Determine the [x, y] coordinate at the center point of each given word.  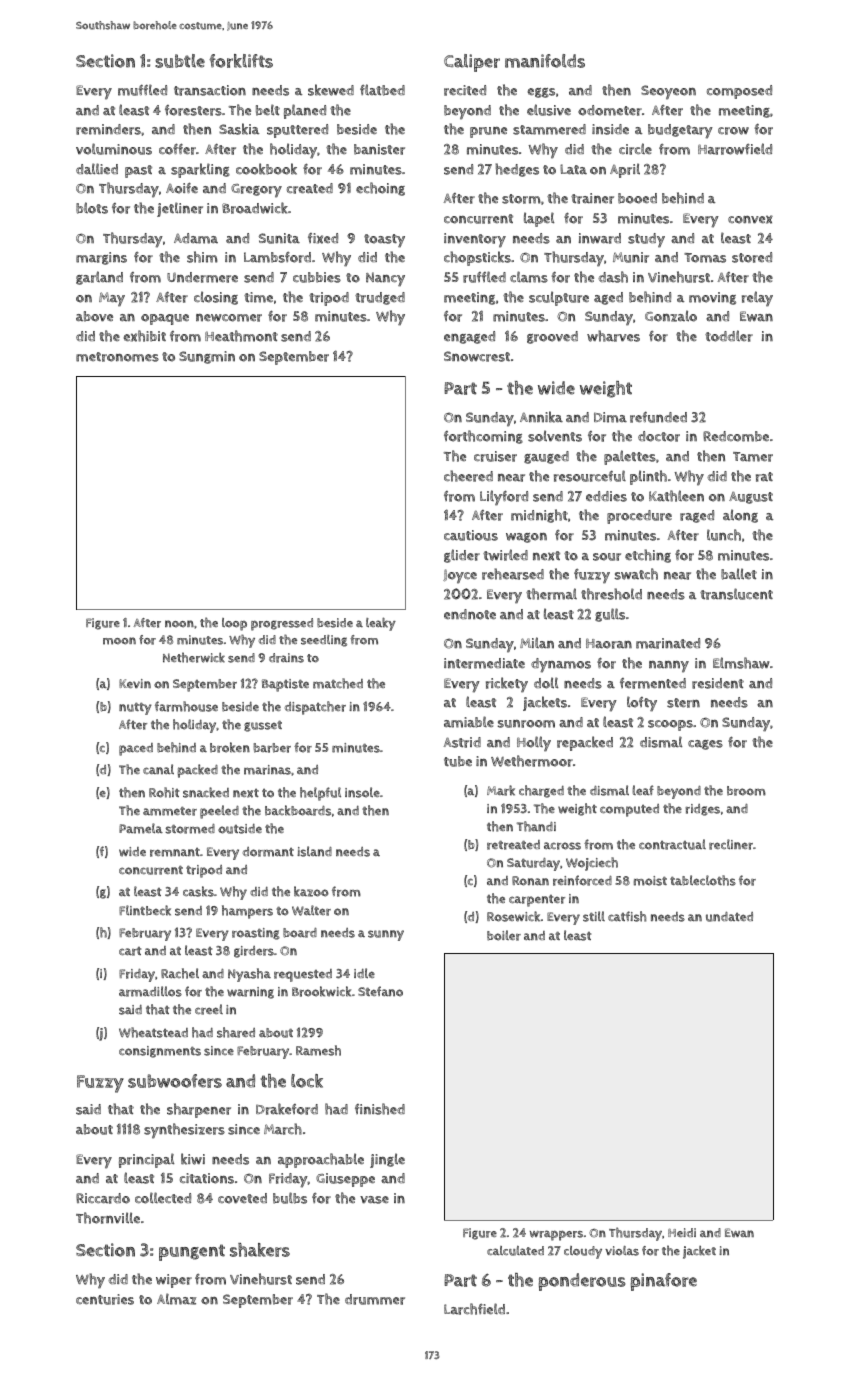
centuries [105, 1299]
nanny [669, 667]
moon [119, 641]
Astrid [462, 742]
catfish [627, 916]
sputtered [297, 131]
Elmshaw [741, 663]
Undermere [202, 277]
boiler [504, 935]
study [646, 240]
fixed [323, 238]
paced [136, 749]
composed [739, 92]
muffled [142, 90]
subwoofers [175, 1081]
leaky [381, 624]
